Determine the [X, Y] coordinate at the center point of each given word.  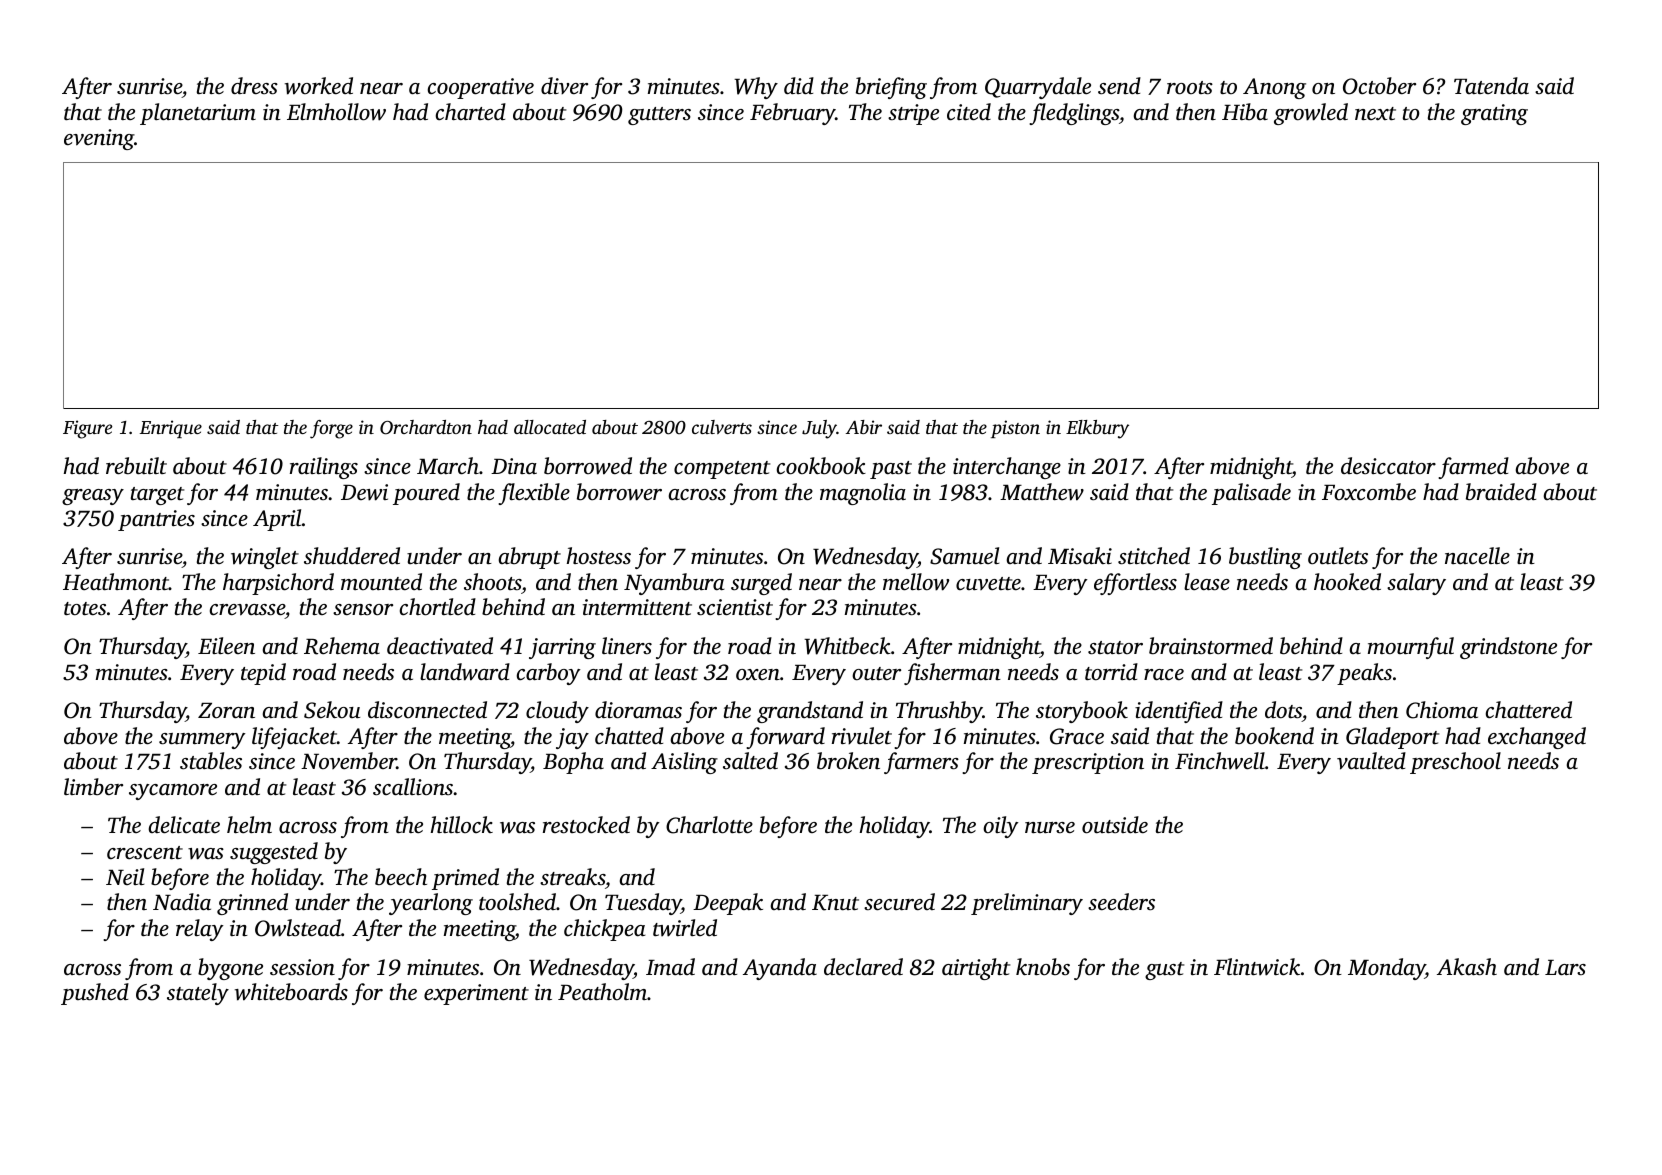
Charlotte [709, 825]
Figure [87, 429]
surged [761, 584]
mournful [1411, 648]
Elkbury [1097, 429]
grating [1494, 114]
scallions [413, 787]
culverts [722, 427]
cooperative [481, 88]
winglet [265, 558]
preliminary [1027, 904]
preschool [1455, 763]
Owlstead [298, 928]
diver [564, 85]
